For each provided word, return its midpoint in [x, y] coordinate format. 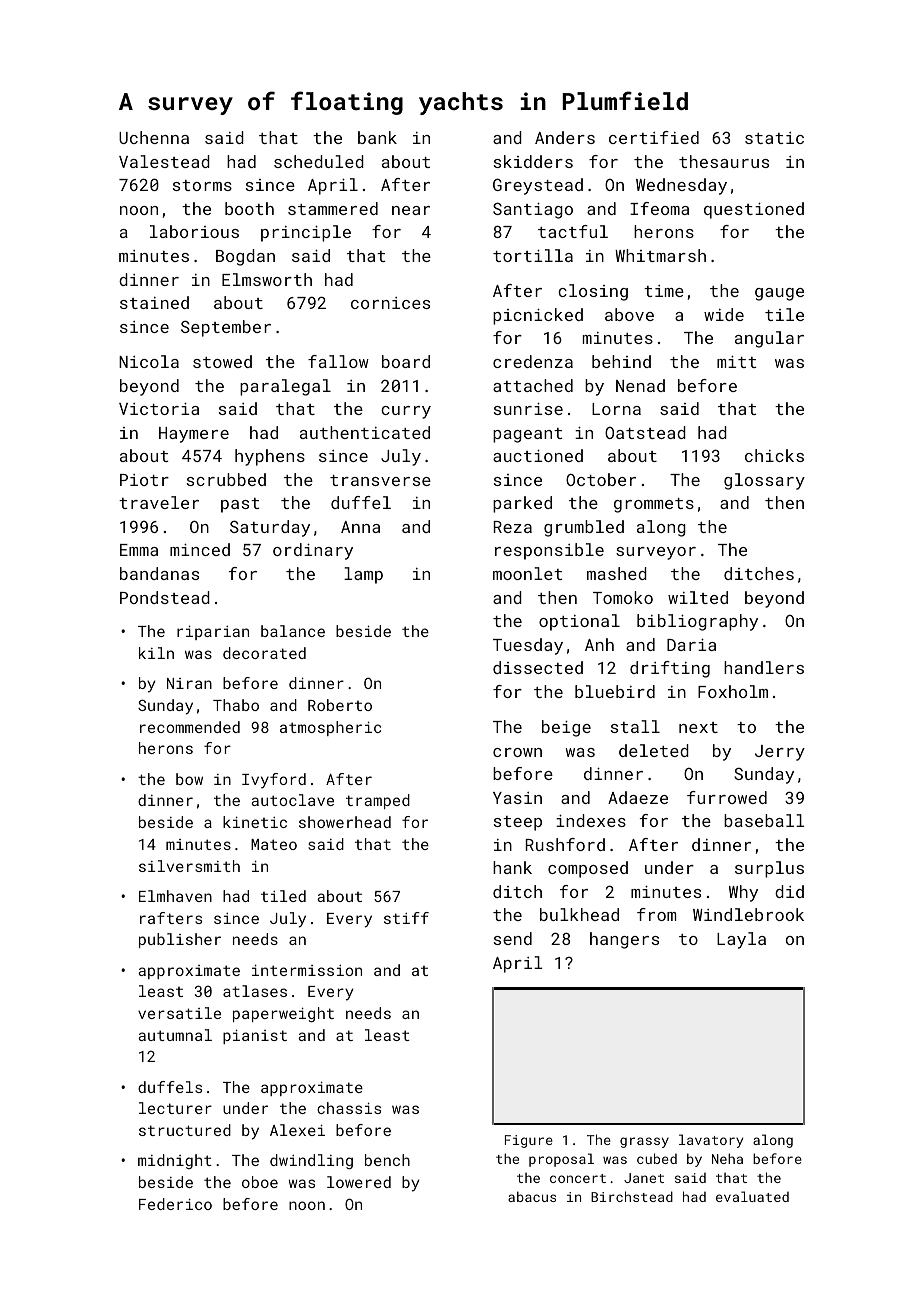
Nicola [149, 361]
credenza [533, 361]
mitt [736, 362]
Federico [175, 1204]
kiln [156, 653]
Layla [741, 940]
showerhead [345, 822]
